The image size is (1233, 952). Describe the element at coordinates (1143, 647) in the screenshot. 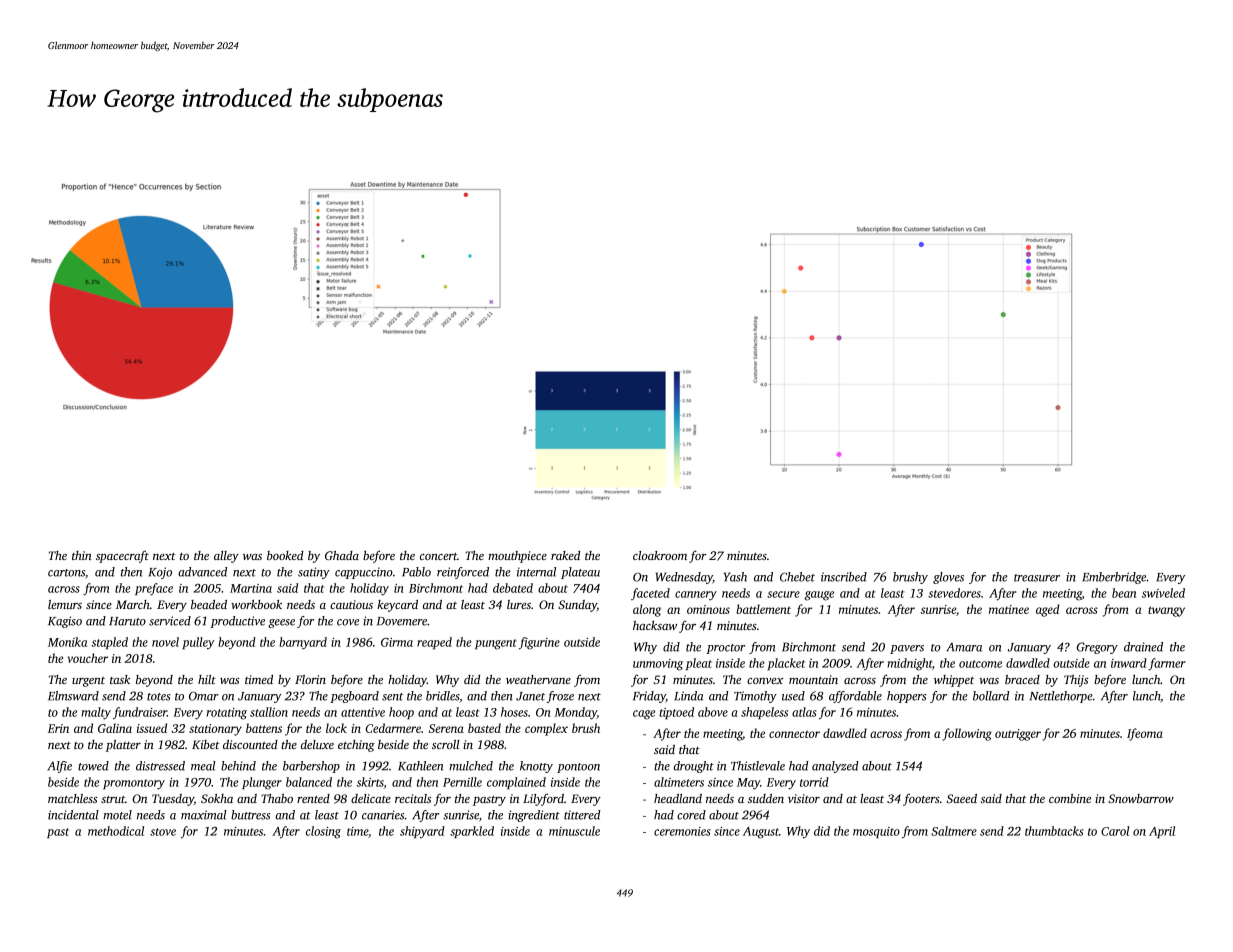

I see `drained` at that location.
